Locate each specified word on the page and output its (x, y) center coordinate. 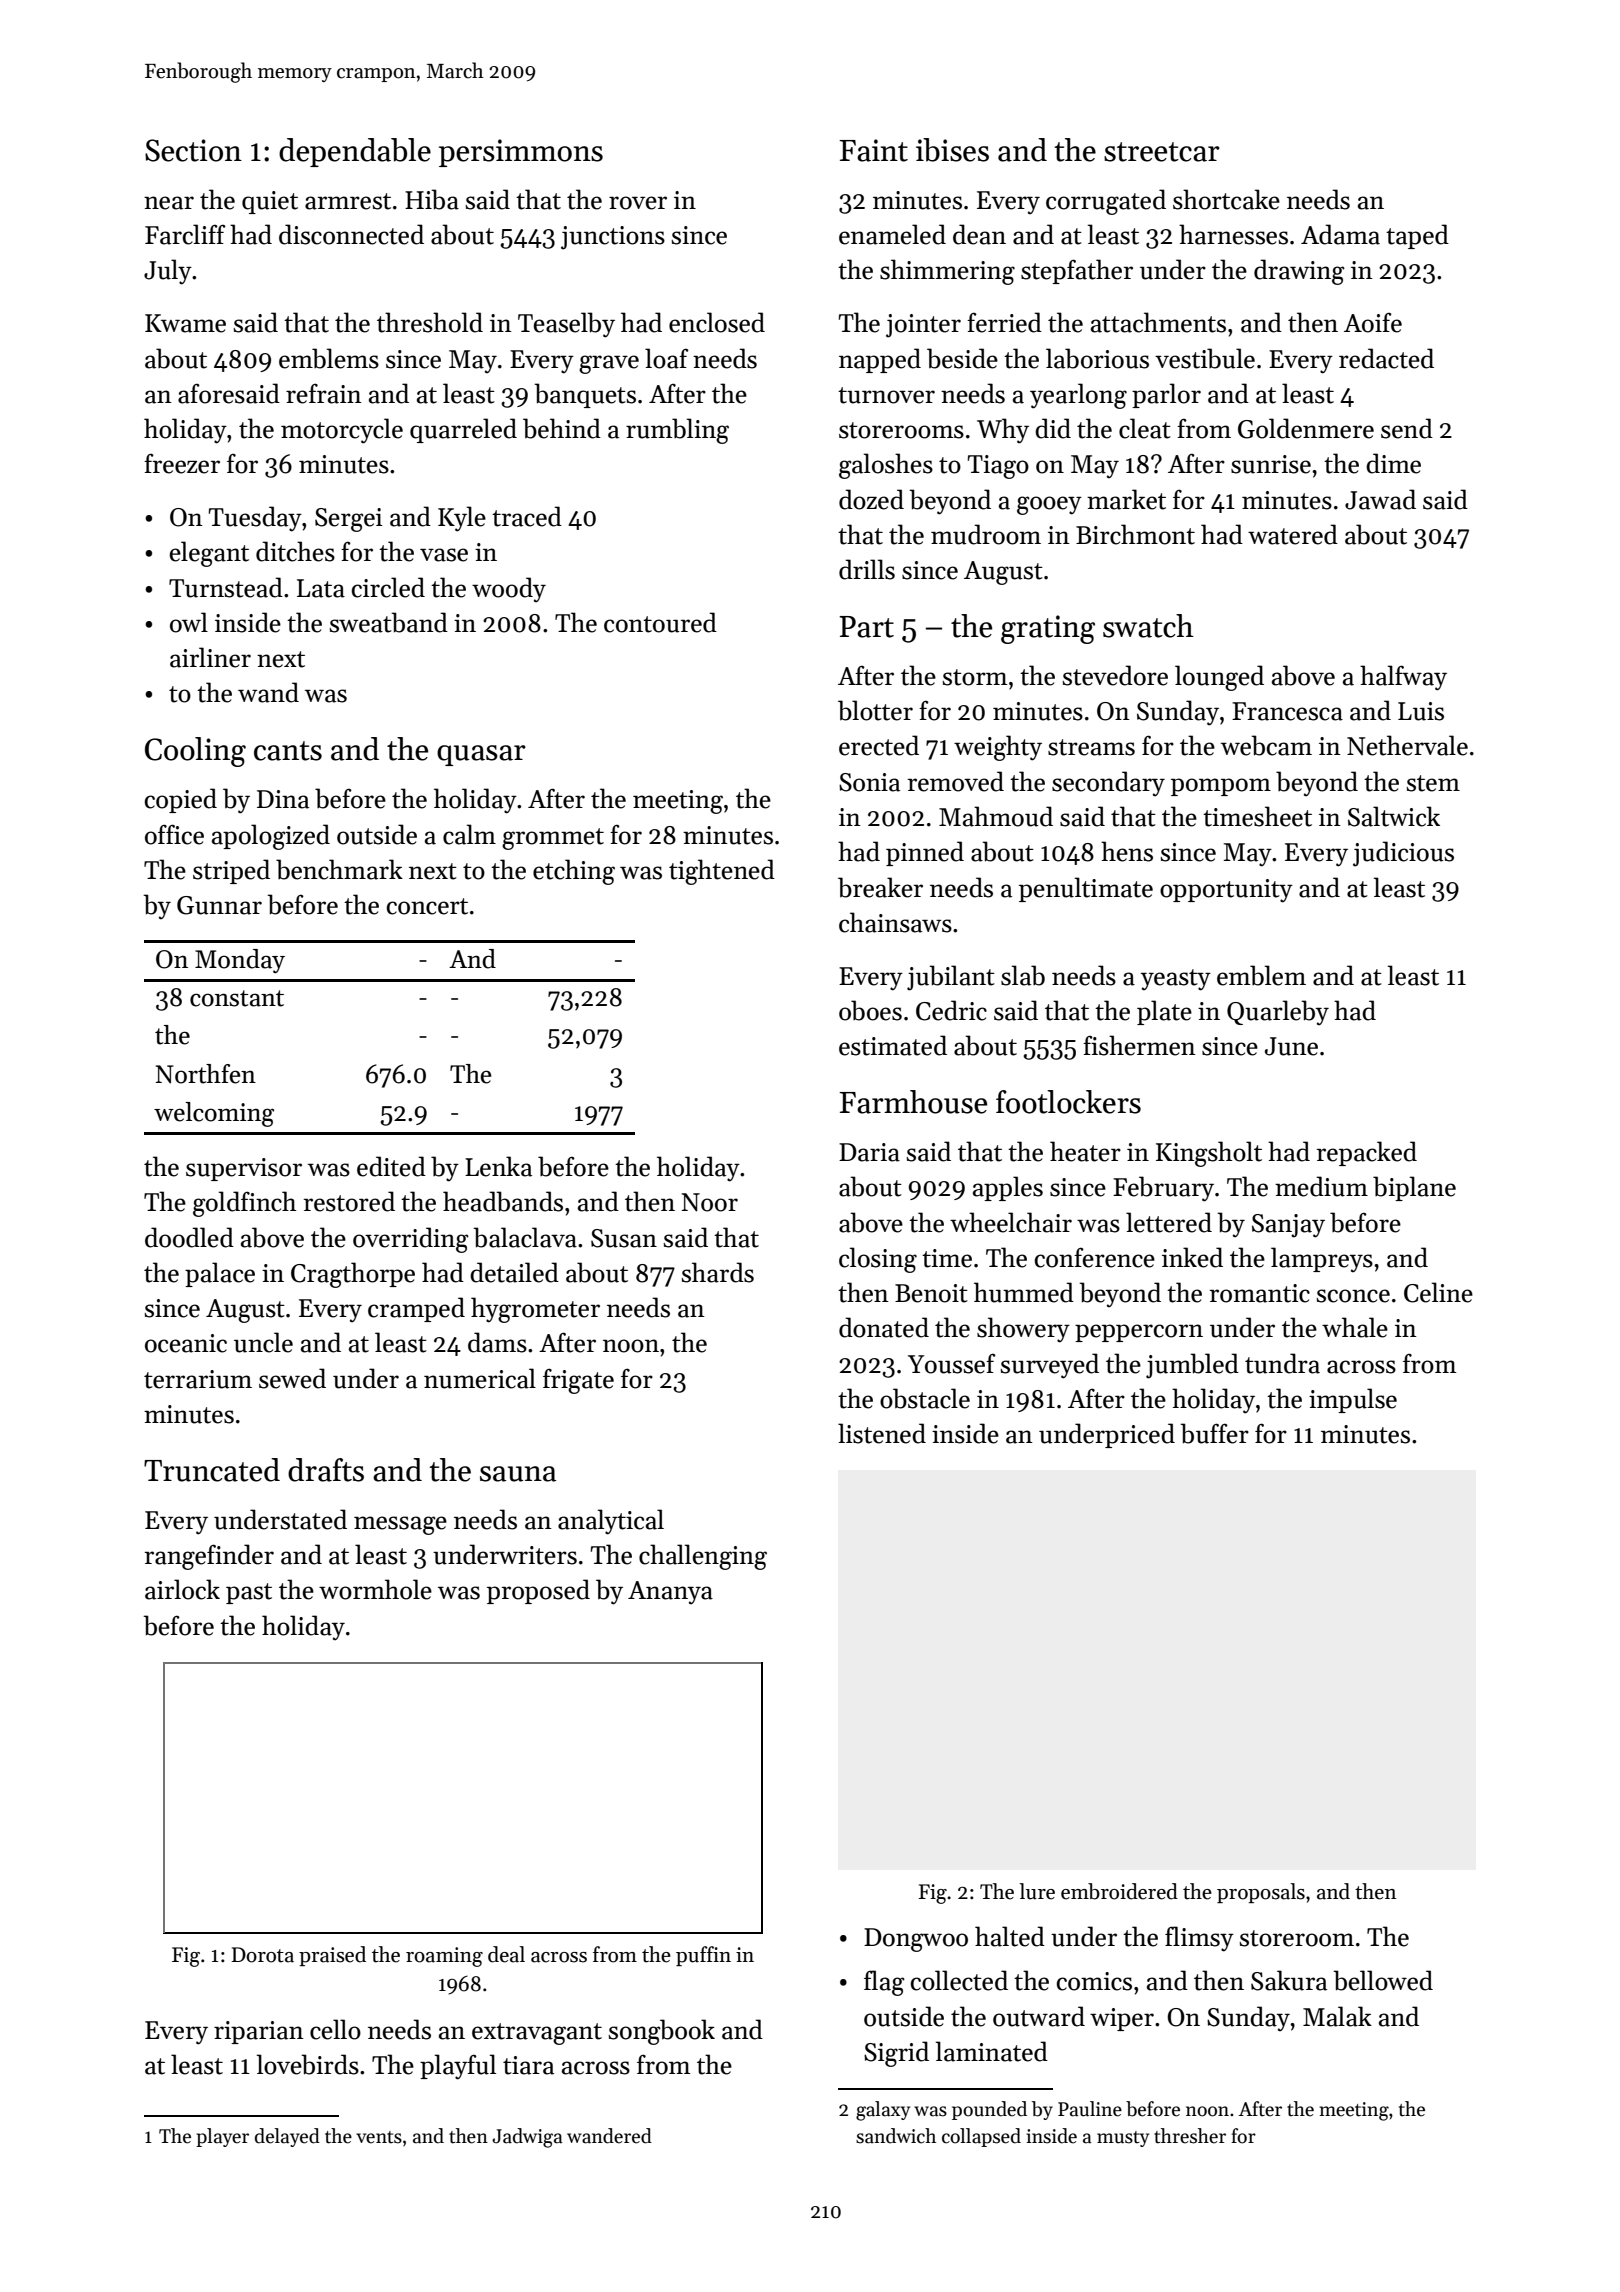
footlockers (1068, 1102)
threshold (430, 322)
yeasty (1176, 980)
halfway (1403, 678)
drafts (326, 1470)
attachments (1158, 322)
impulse (1353, 1400)
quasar (481, 755)
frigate (578, 1381)
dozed (871, 499)
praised (332, 1956)
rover (638, 203)
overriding (411, 1240)
